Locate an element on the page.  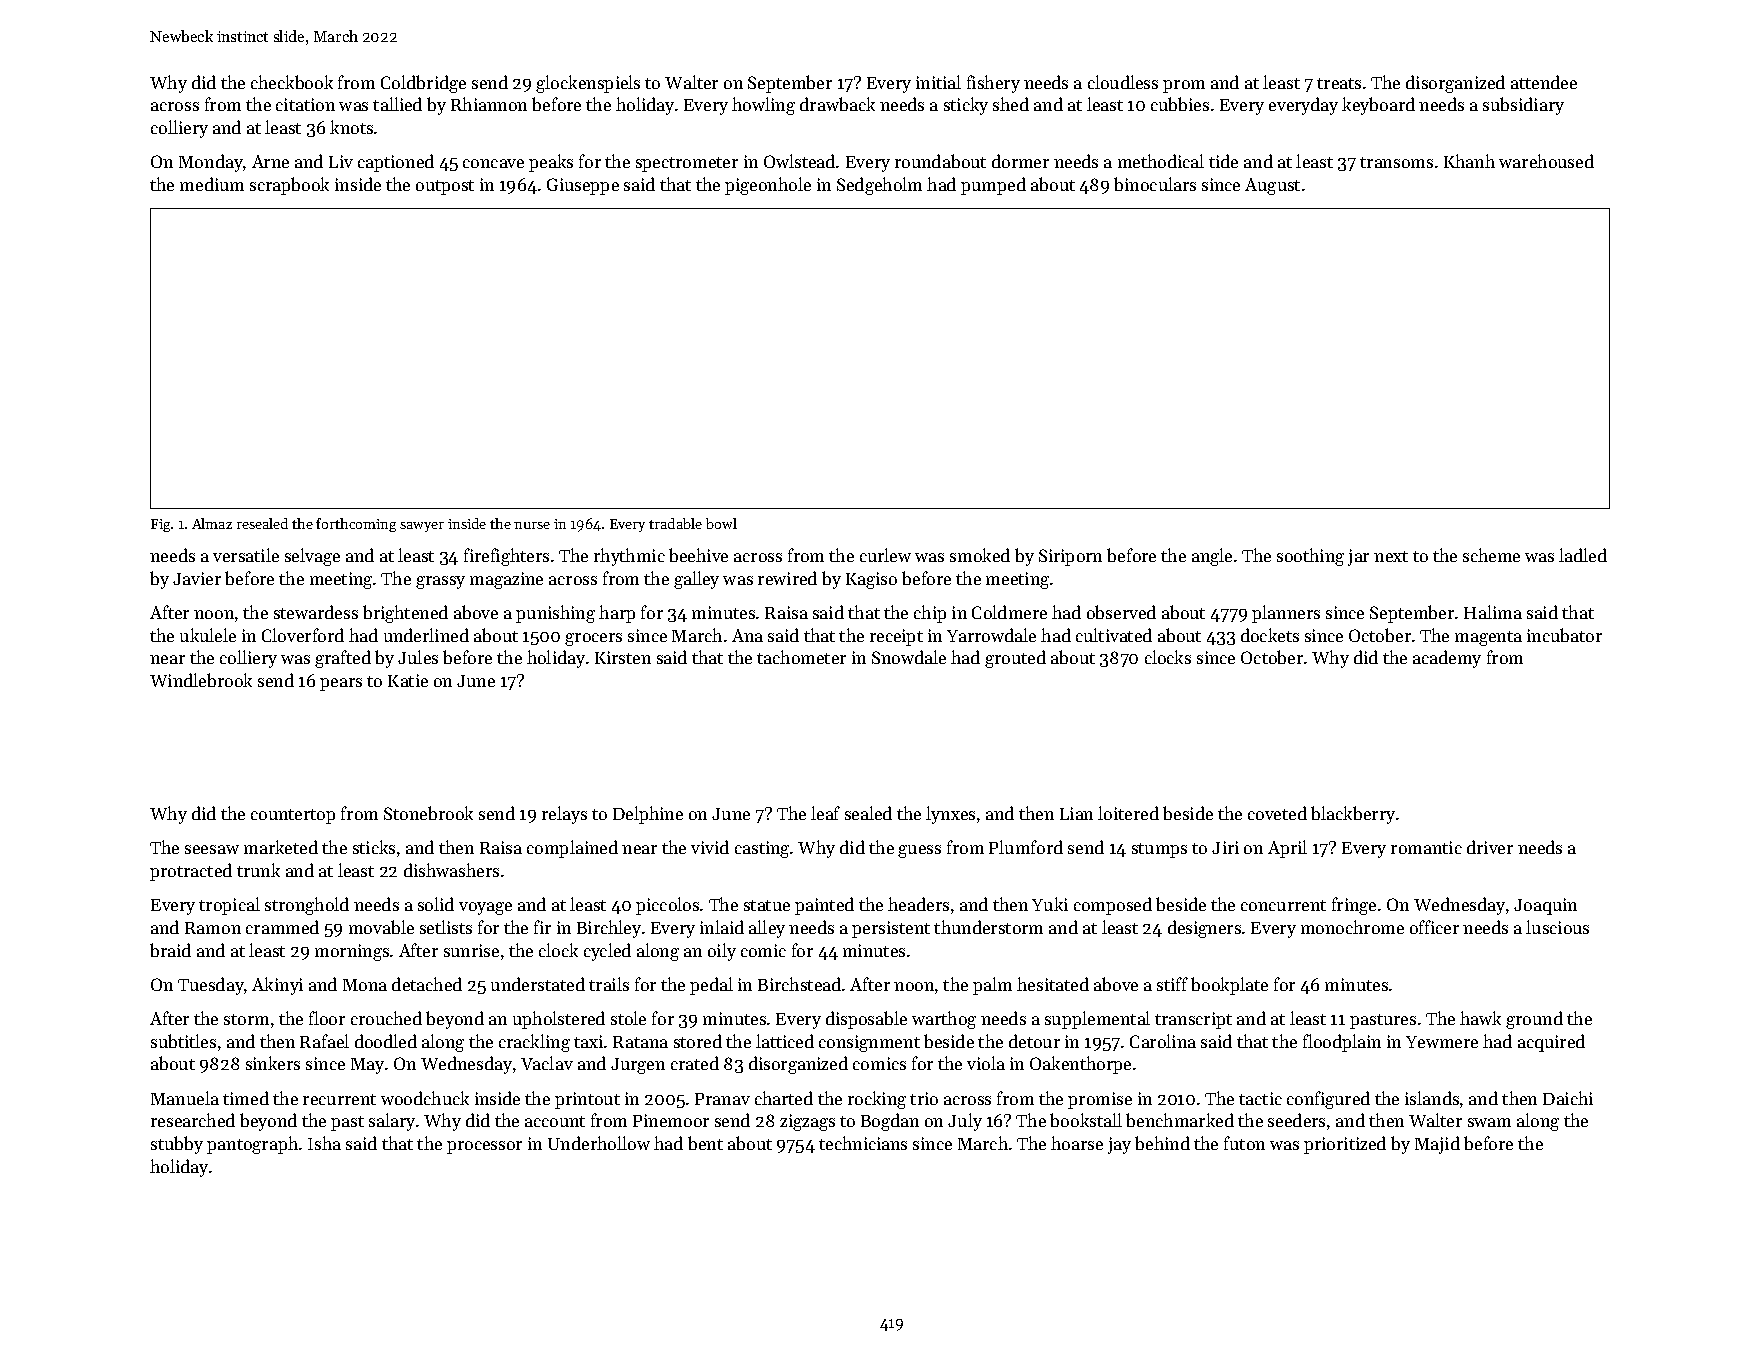
academy is located at coordinates (1447, 659).
